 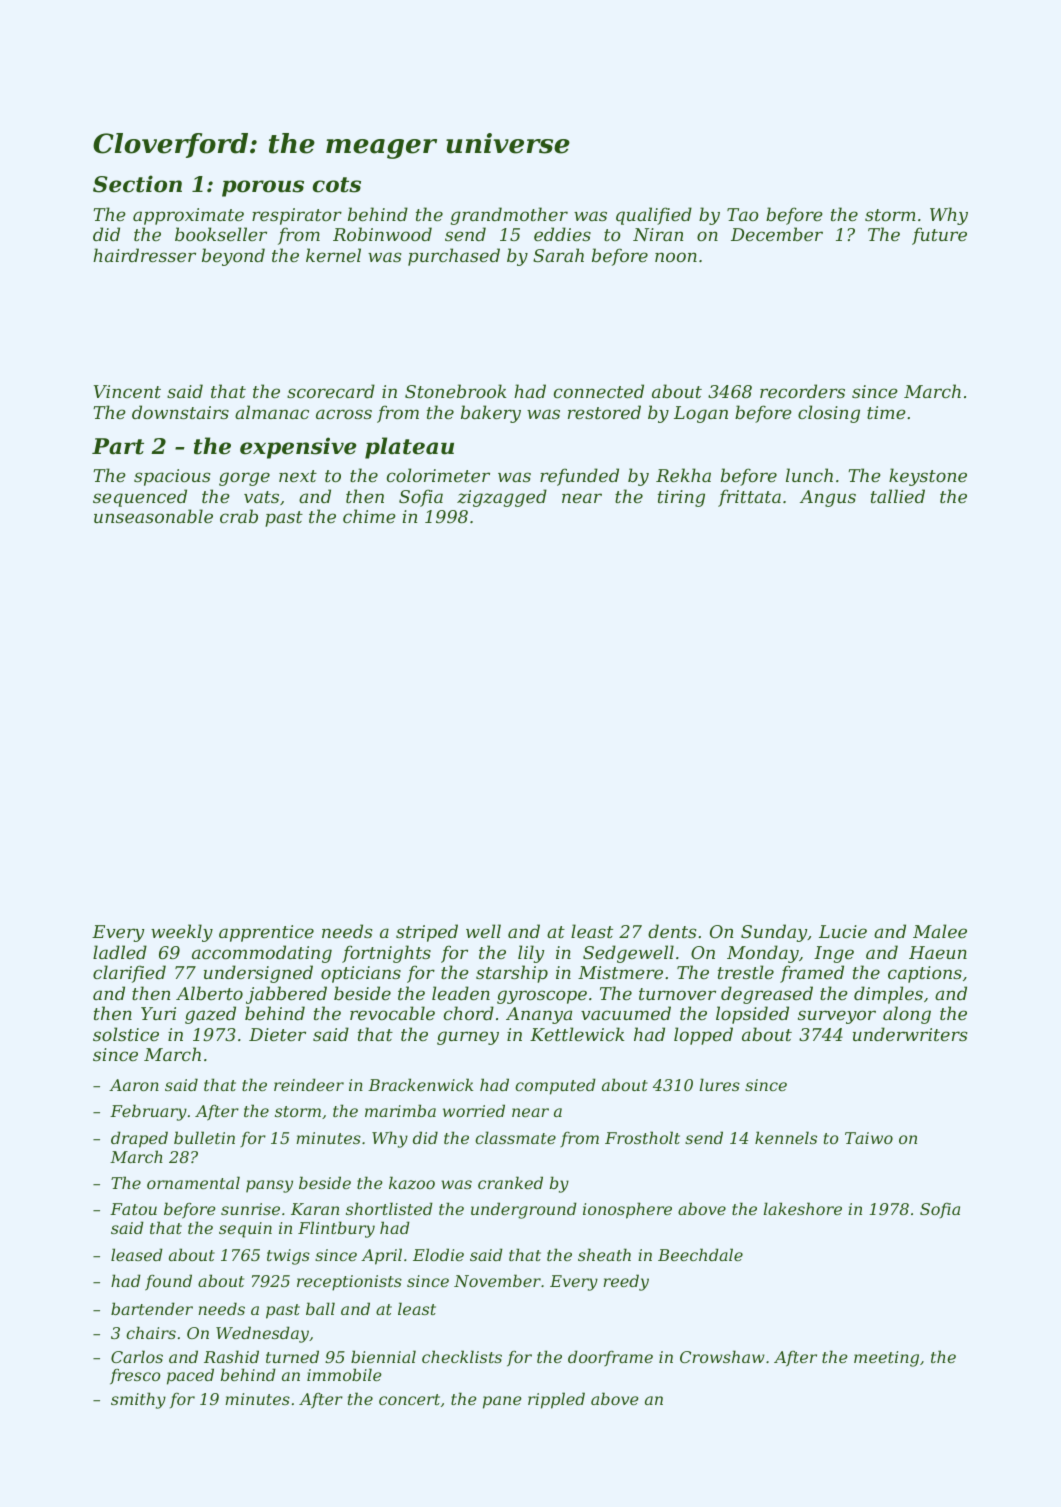 What do you see at coordinates (886, 412) in the image?
I see `time` at bounding box center [886, 412].
